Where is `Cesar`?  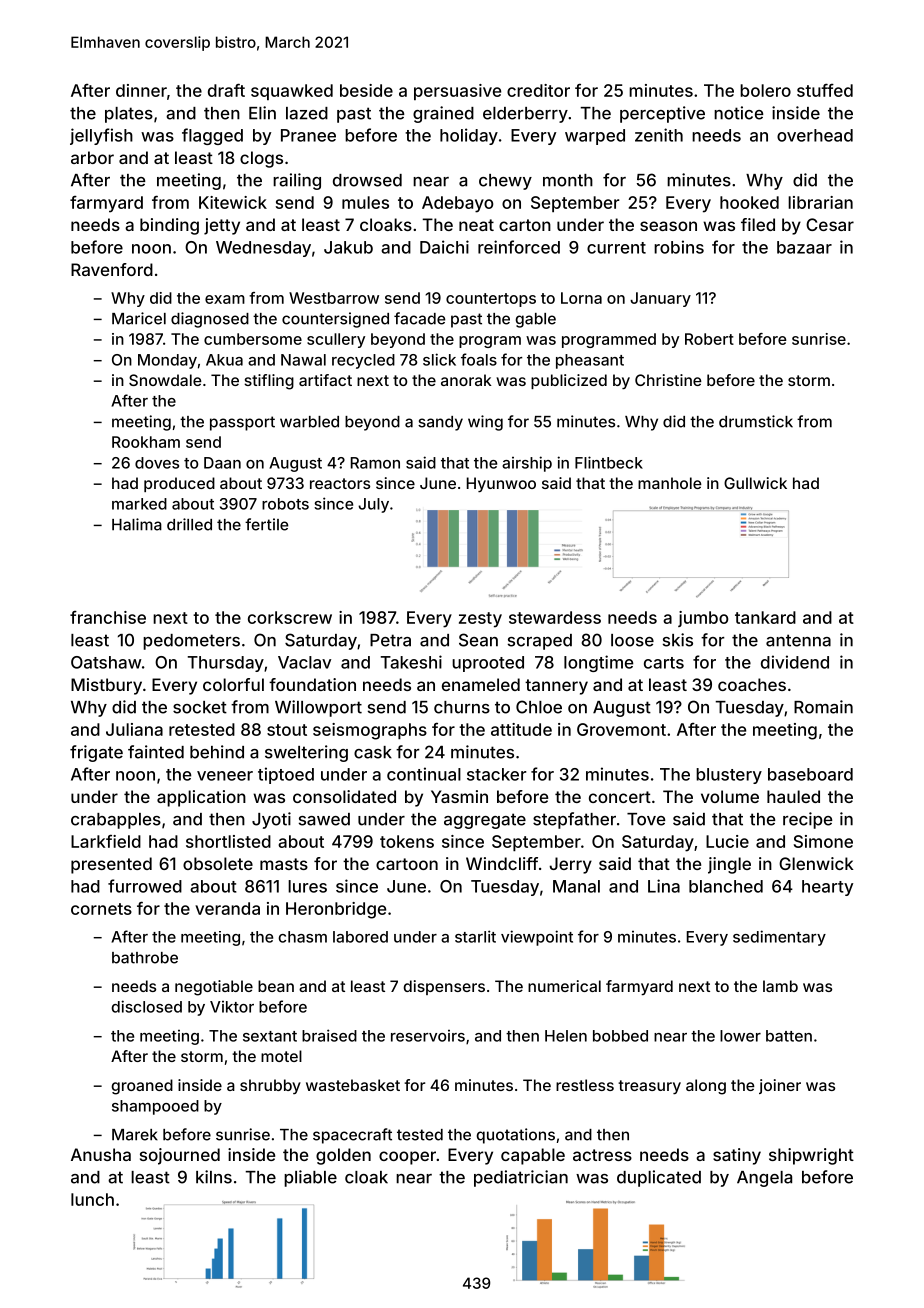 Cesar is located at coordinates (830, 224).
